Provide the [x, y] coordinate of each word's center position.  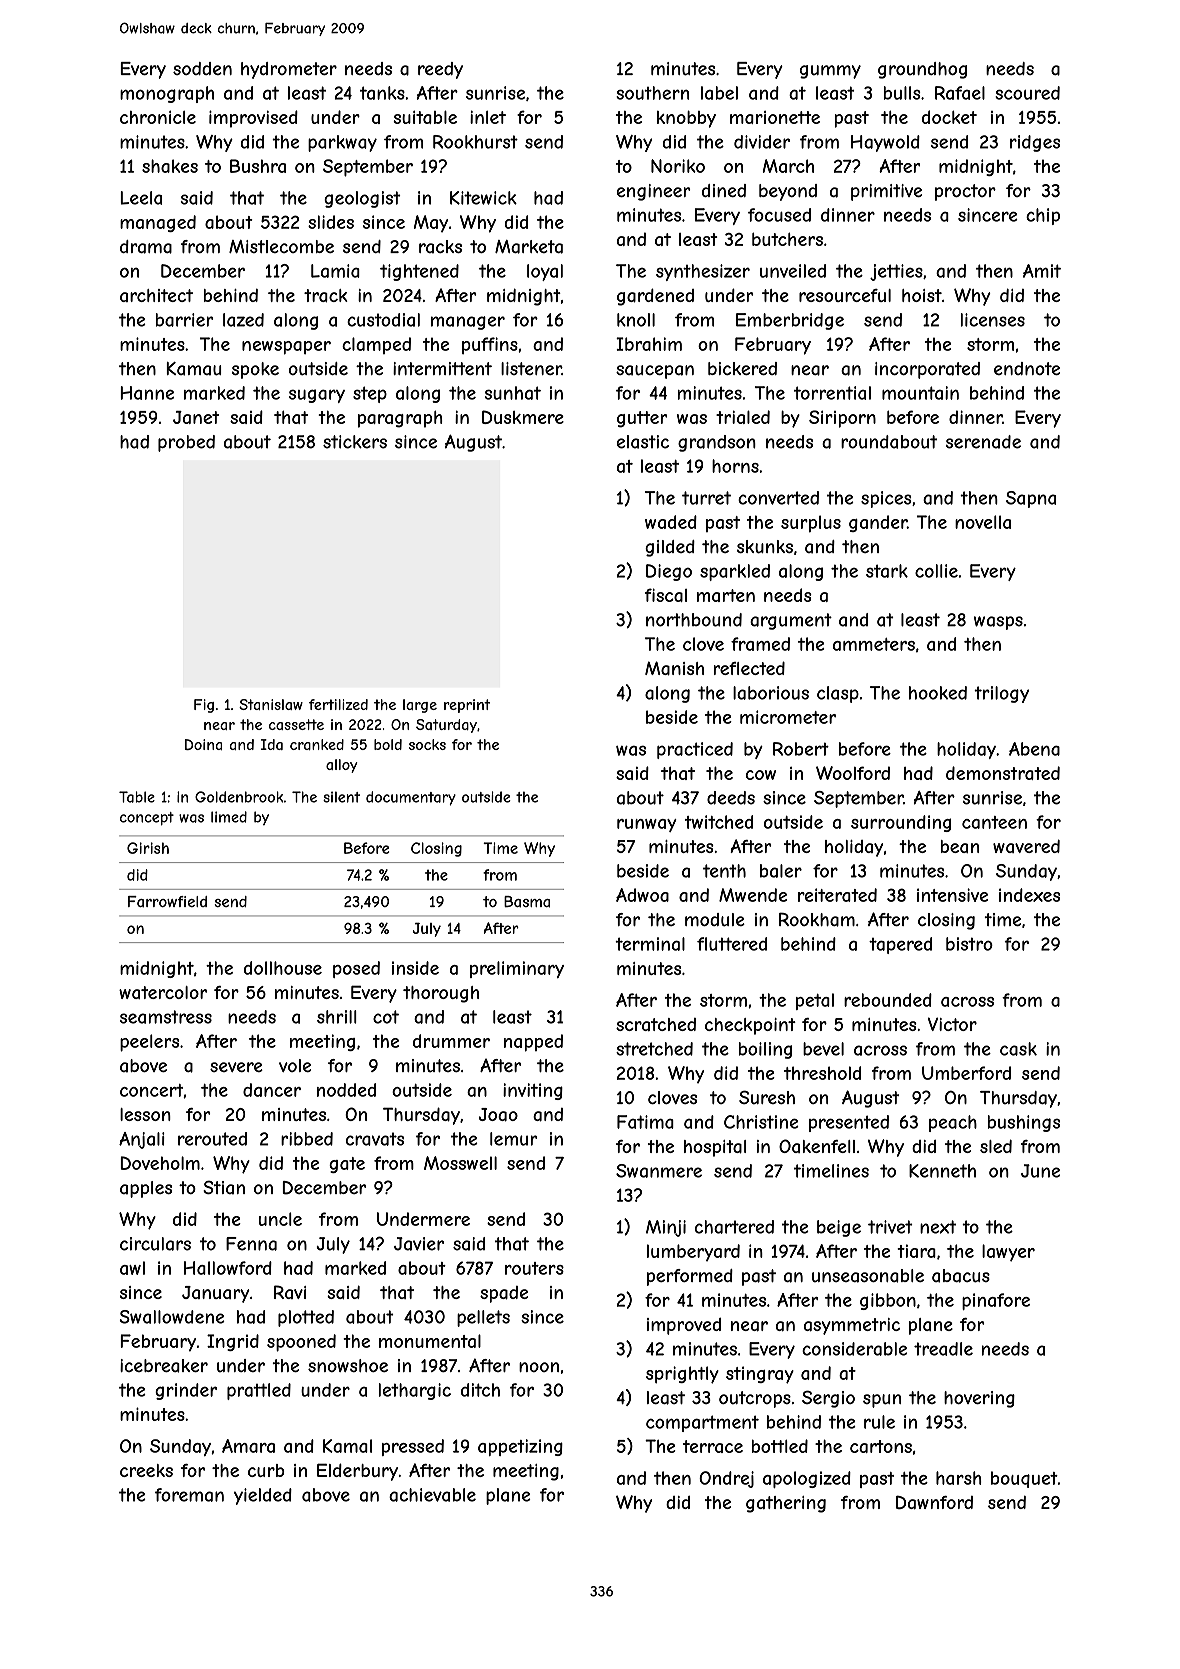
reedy [440, 70]
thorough [441, 994]
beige [839, 1228]
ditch [480, 1390]
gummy [830, 72]
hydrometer [289, 70]
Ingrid [233, 1342]
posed [356, 969]
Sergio [828, 1399]
